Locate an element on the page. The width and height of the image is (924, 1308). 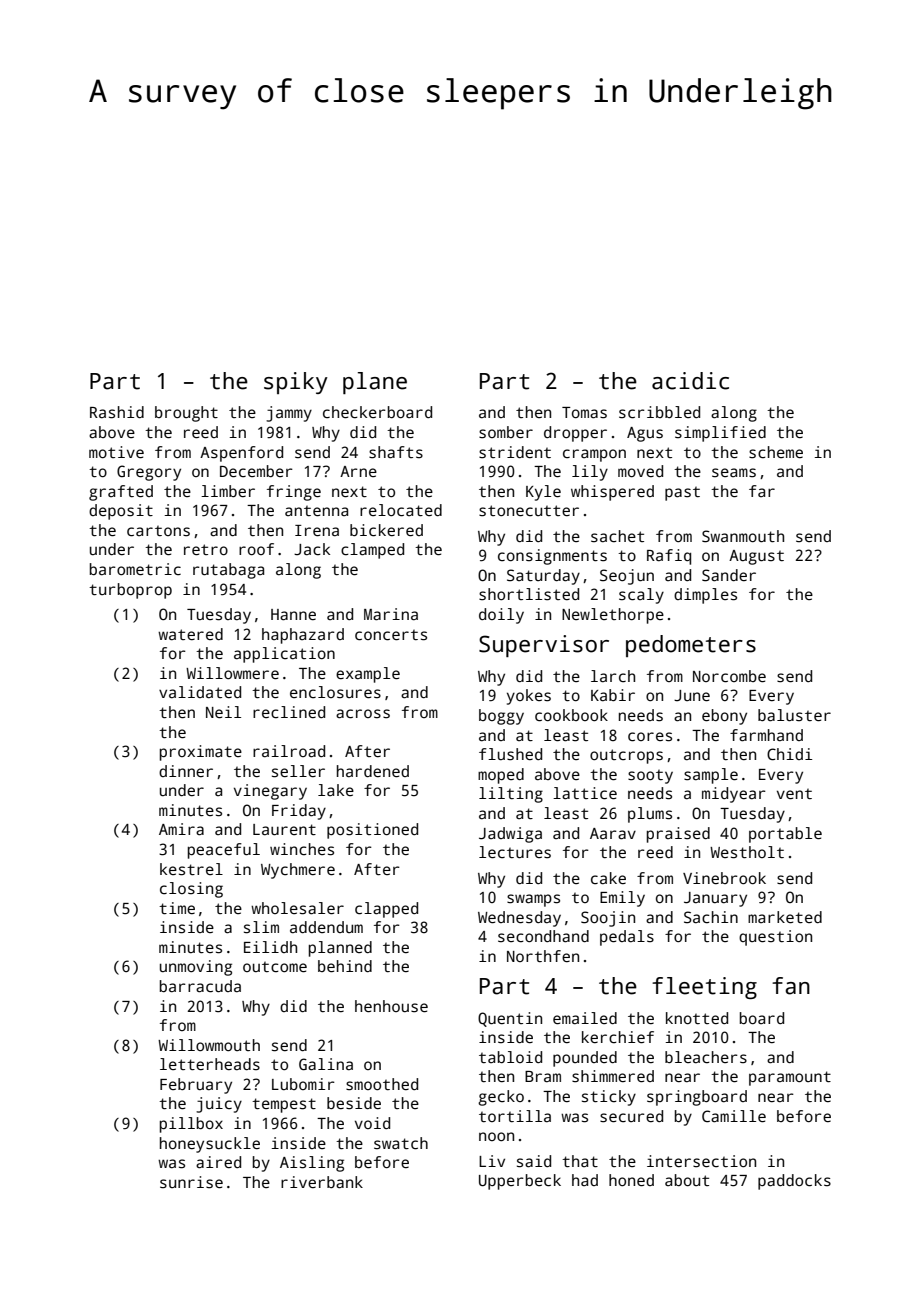
pillbox is located at coordinates (191, 1125).
